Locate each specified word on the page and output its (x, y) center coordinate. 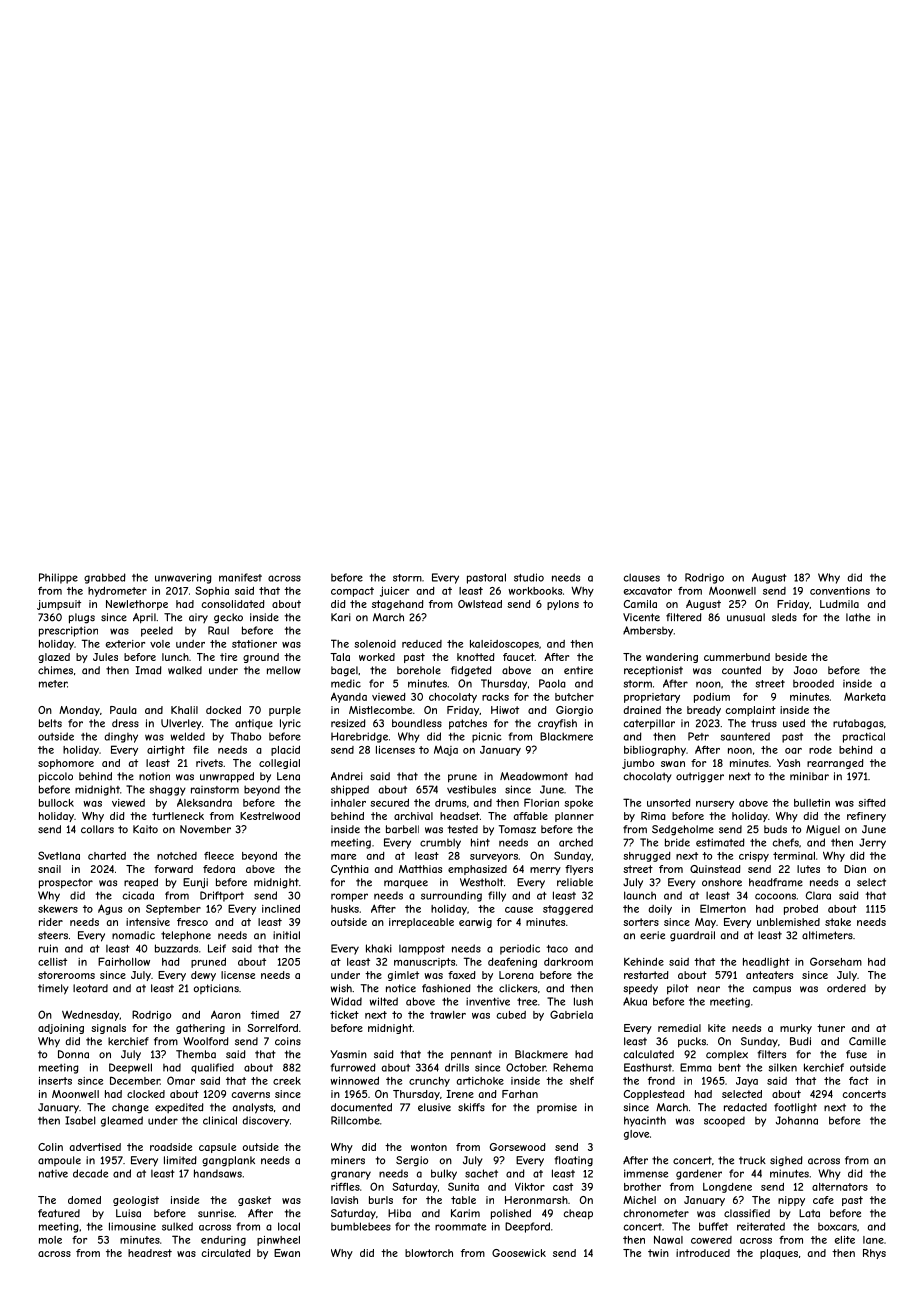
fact (859, 1081)
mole (50, 1240)
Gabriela (571, 1014)
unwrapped (227, 777)
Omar (181, 1080)
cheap (578, 1214)
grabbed (105, 578)
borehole (419, 670)
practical (864, 737)
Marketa (865, 696)
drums (450, 803)
